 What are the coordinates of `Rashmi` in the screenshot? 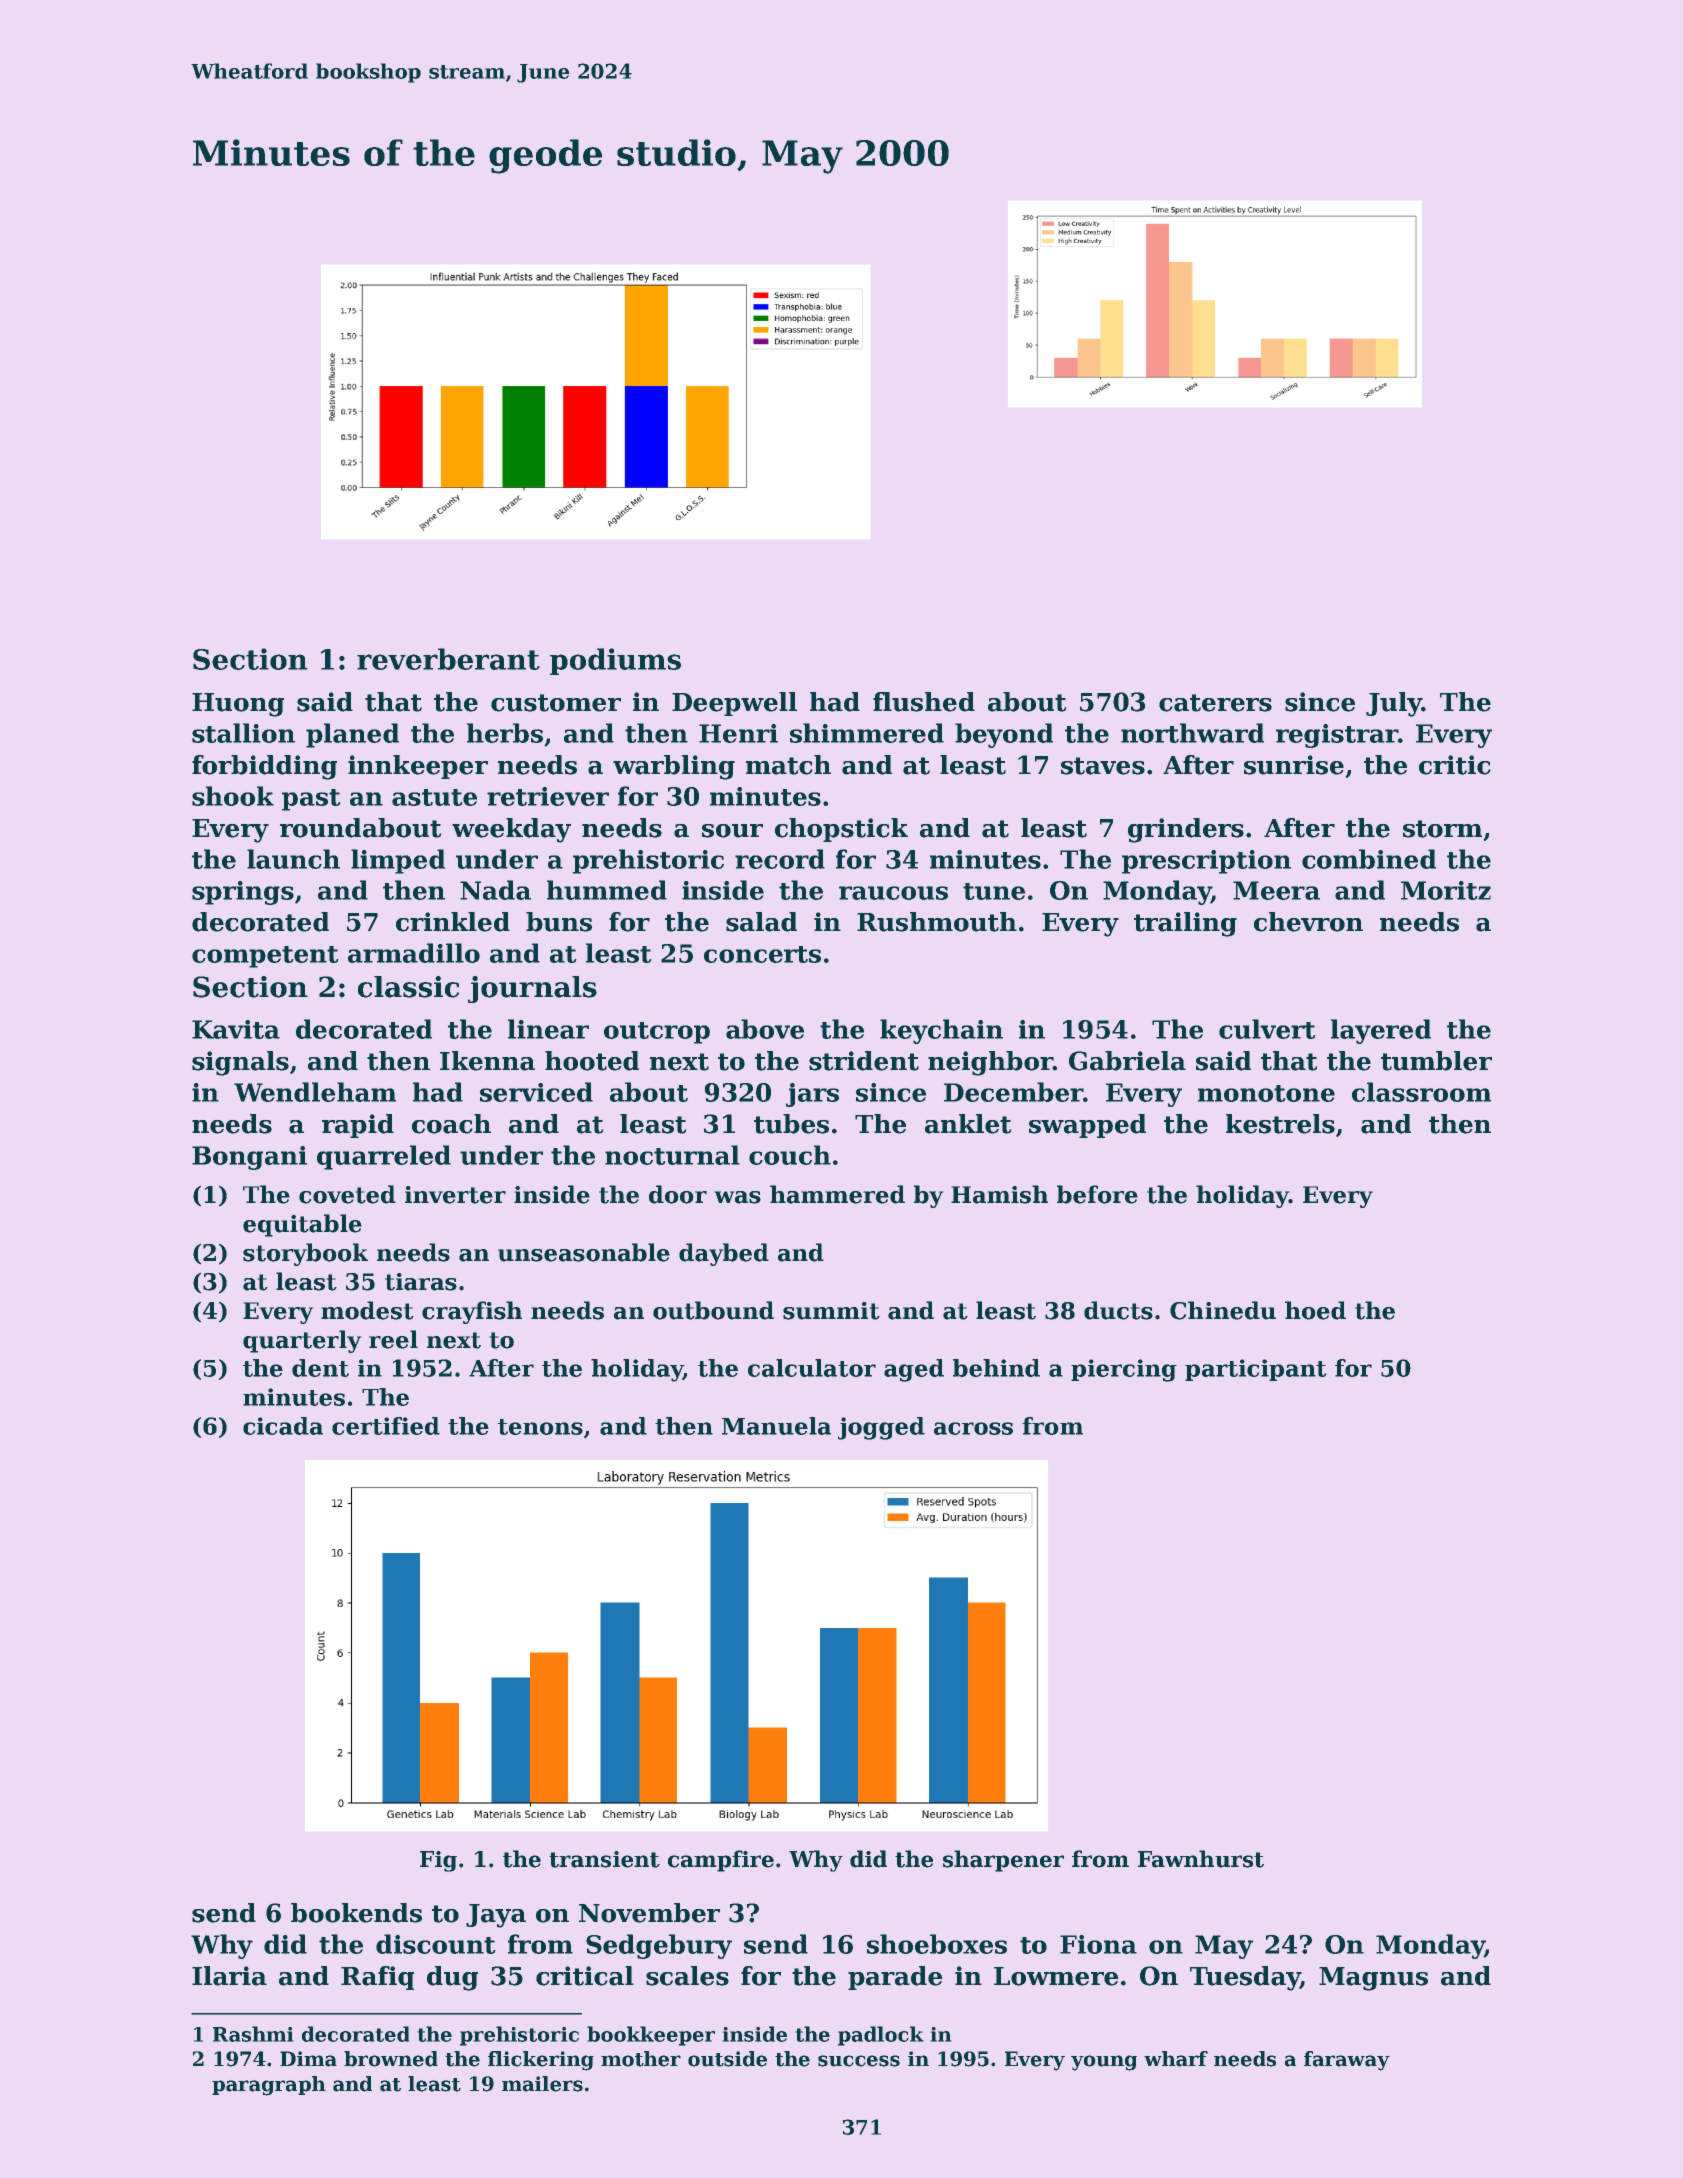 It's located at (253, 2034).
